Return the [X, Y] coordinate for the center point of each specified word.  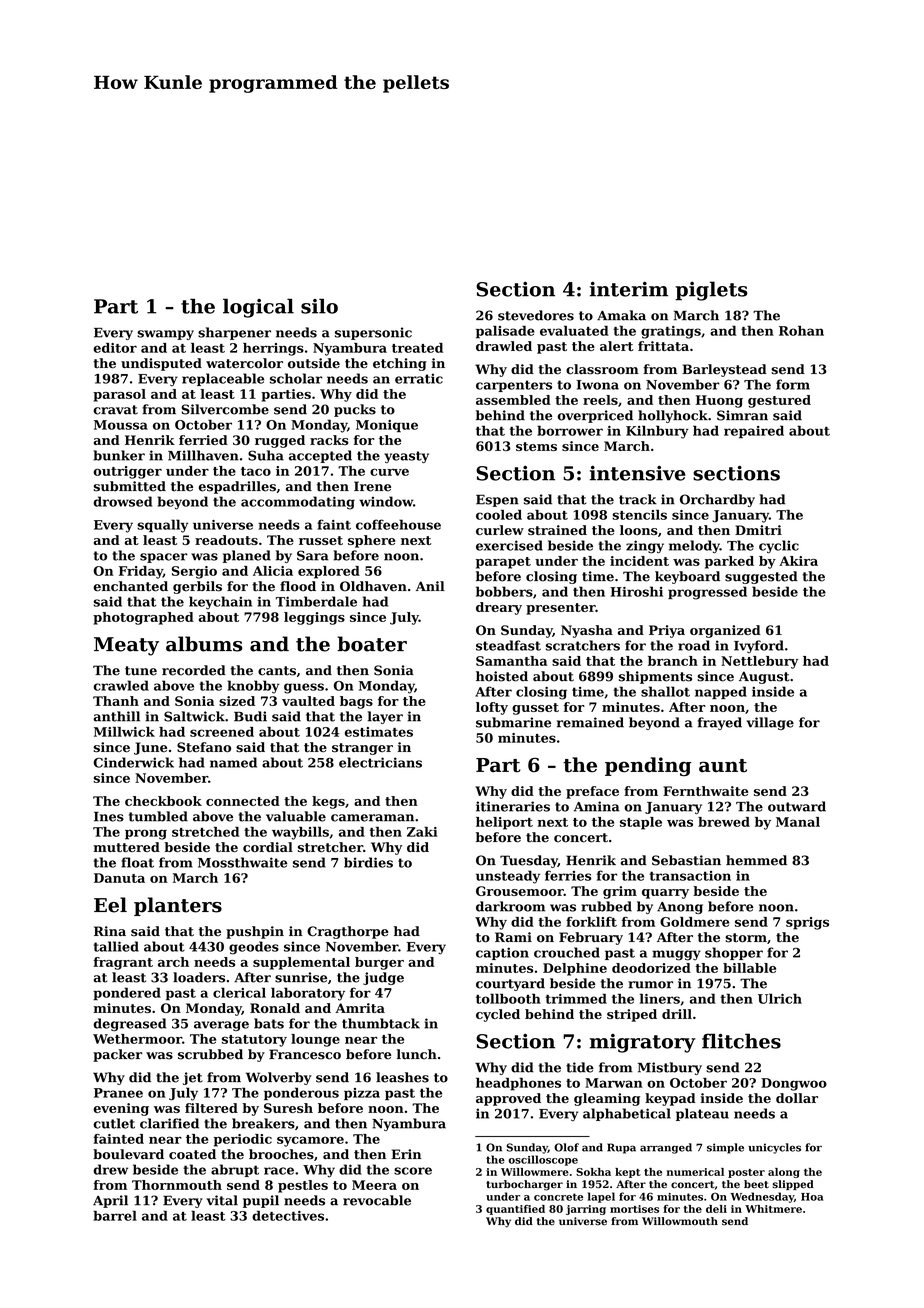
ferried [203, 440]
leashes [402, 1077]
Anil [430, 586]
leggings [314, 618]
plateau [702, 1114]
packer [117, 1055]
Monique [387, 426]
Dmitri [758, 530]
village [770, 723]
